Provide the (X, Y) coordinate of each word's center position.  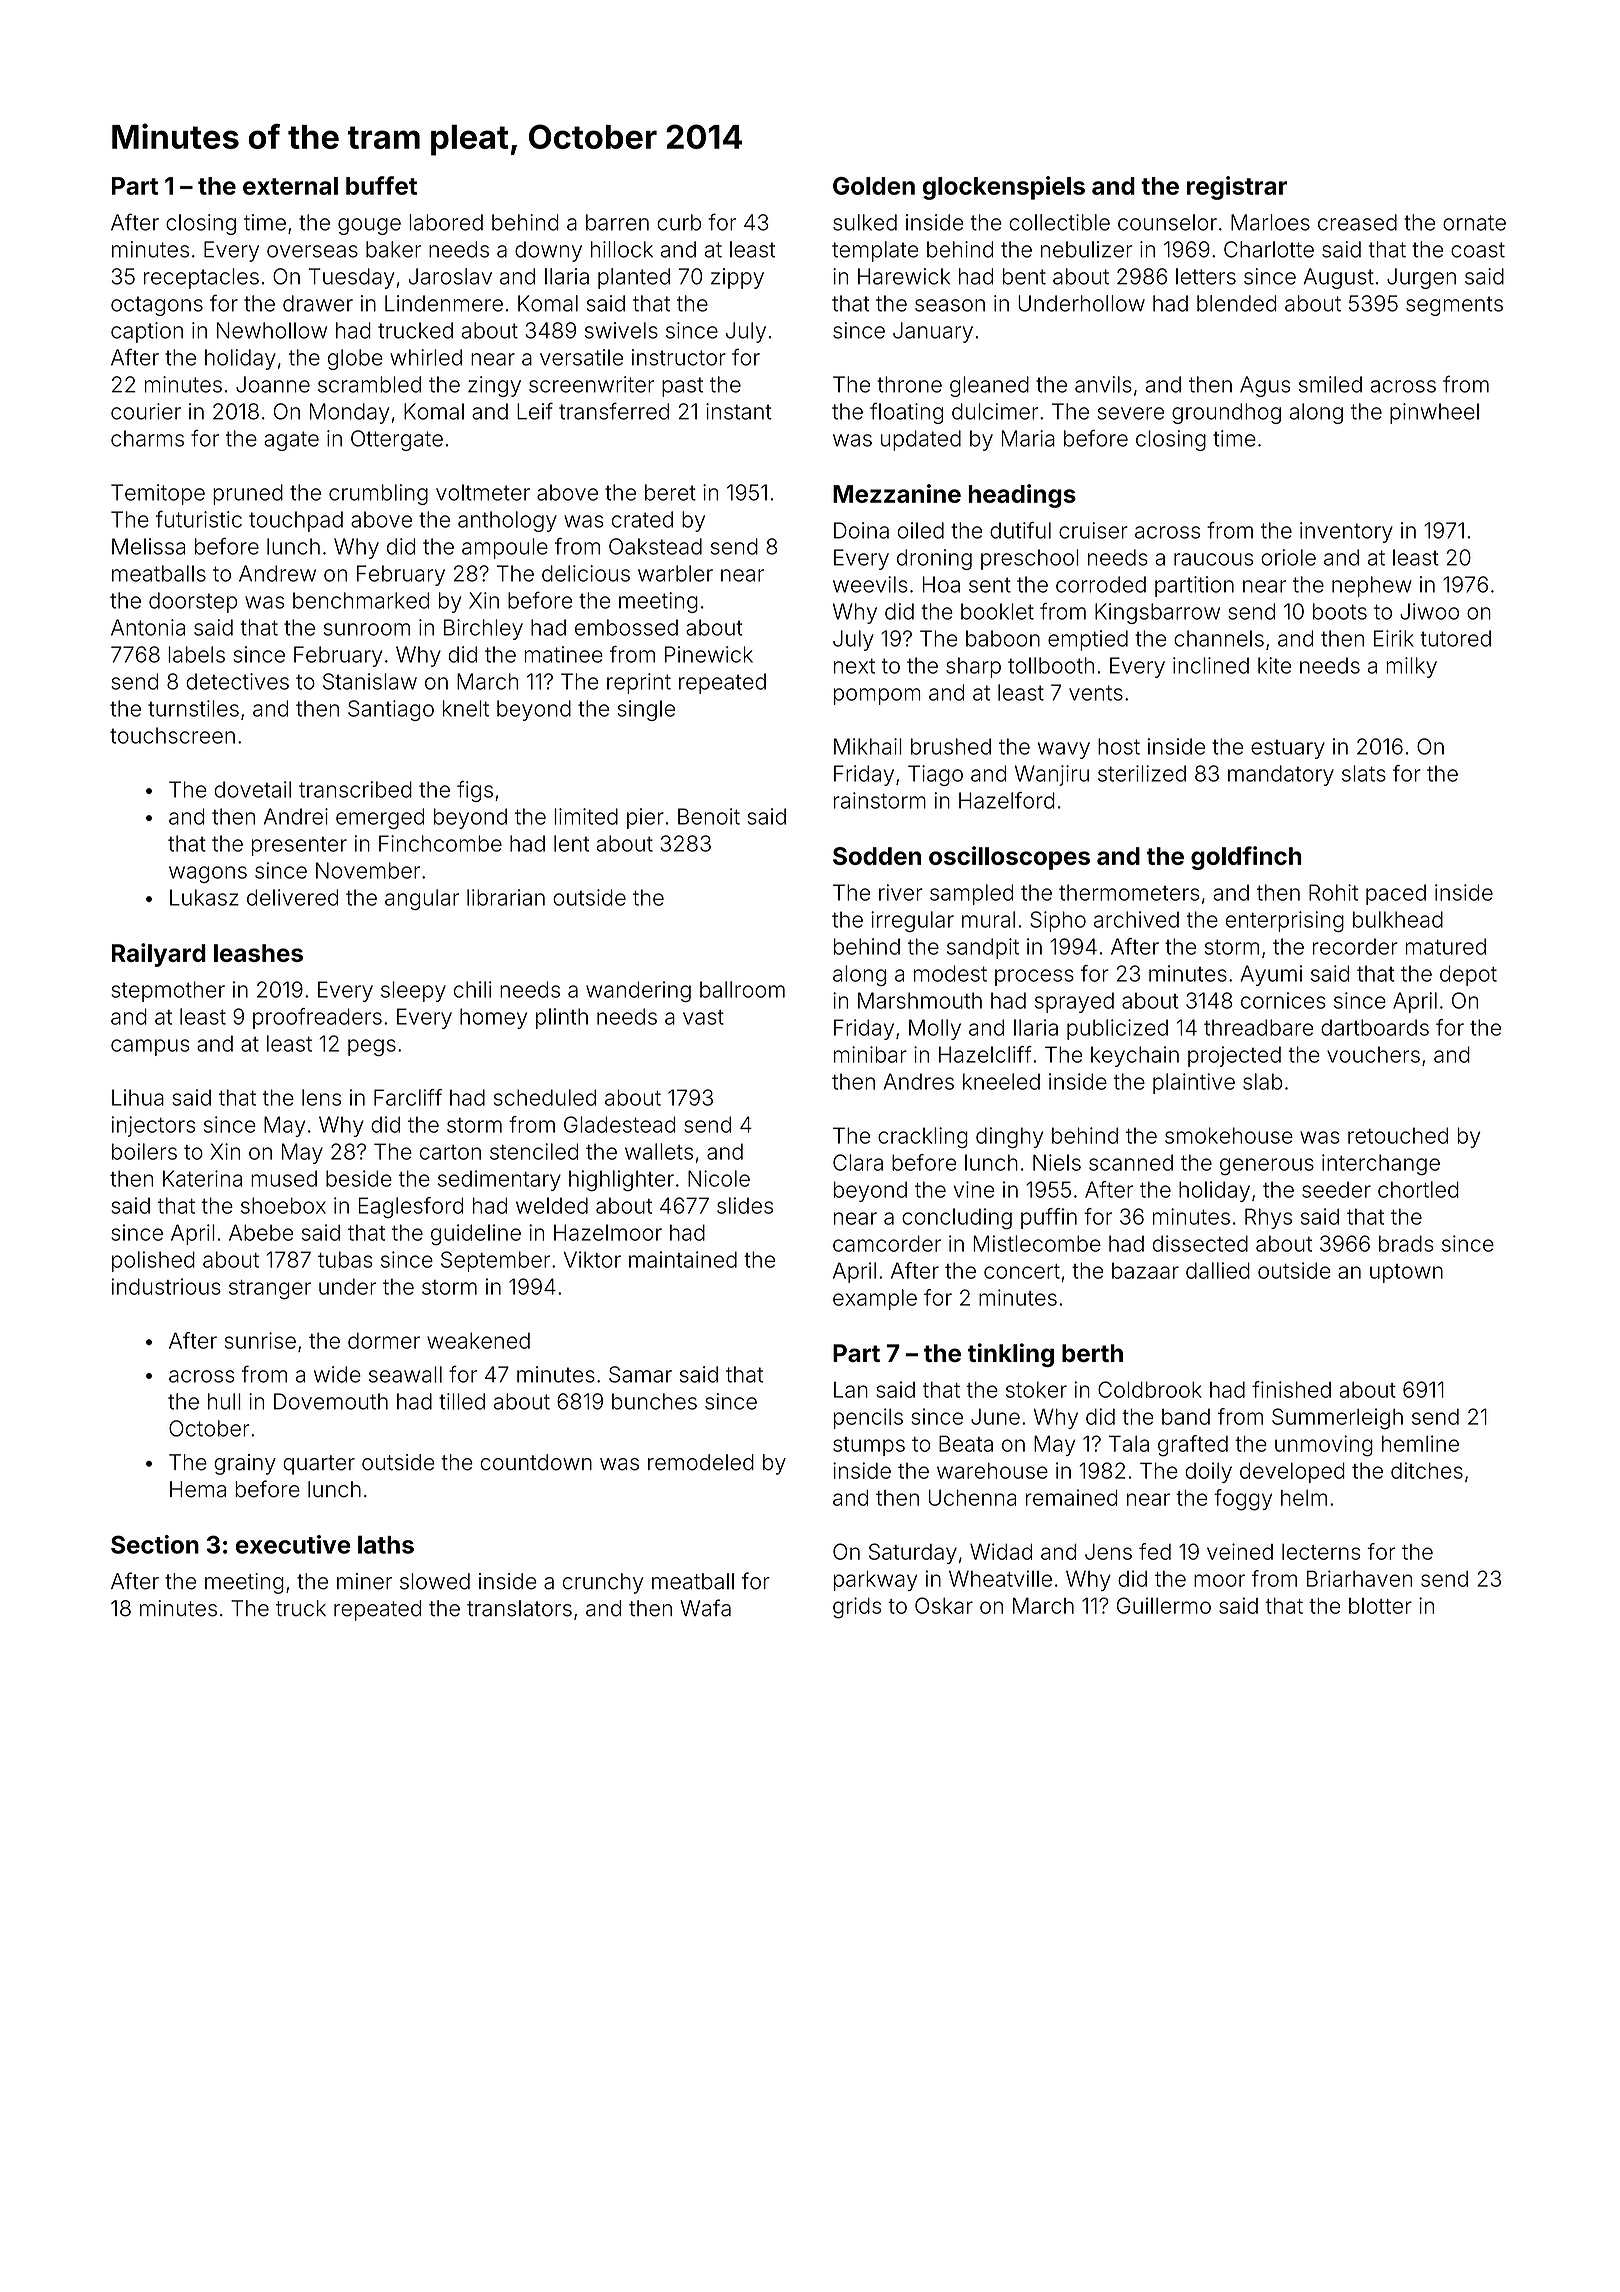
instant (739, 411)
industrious (166, 1286)
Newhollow (272, 330)
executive (293, 1544)
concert (1022, 1271)
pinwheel (1434, 413)
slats (1364, 773)
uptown (1406, 1273)
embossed (626, 627)
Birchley (483, 629)
